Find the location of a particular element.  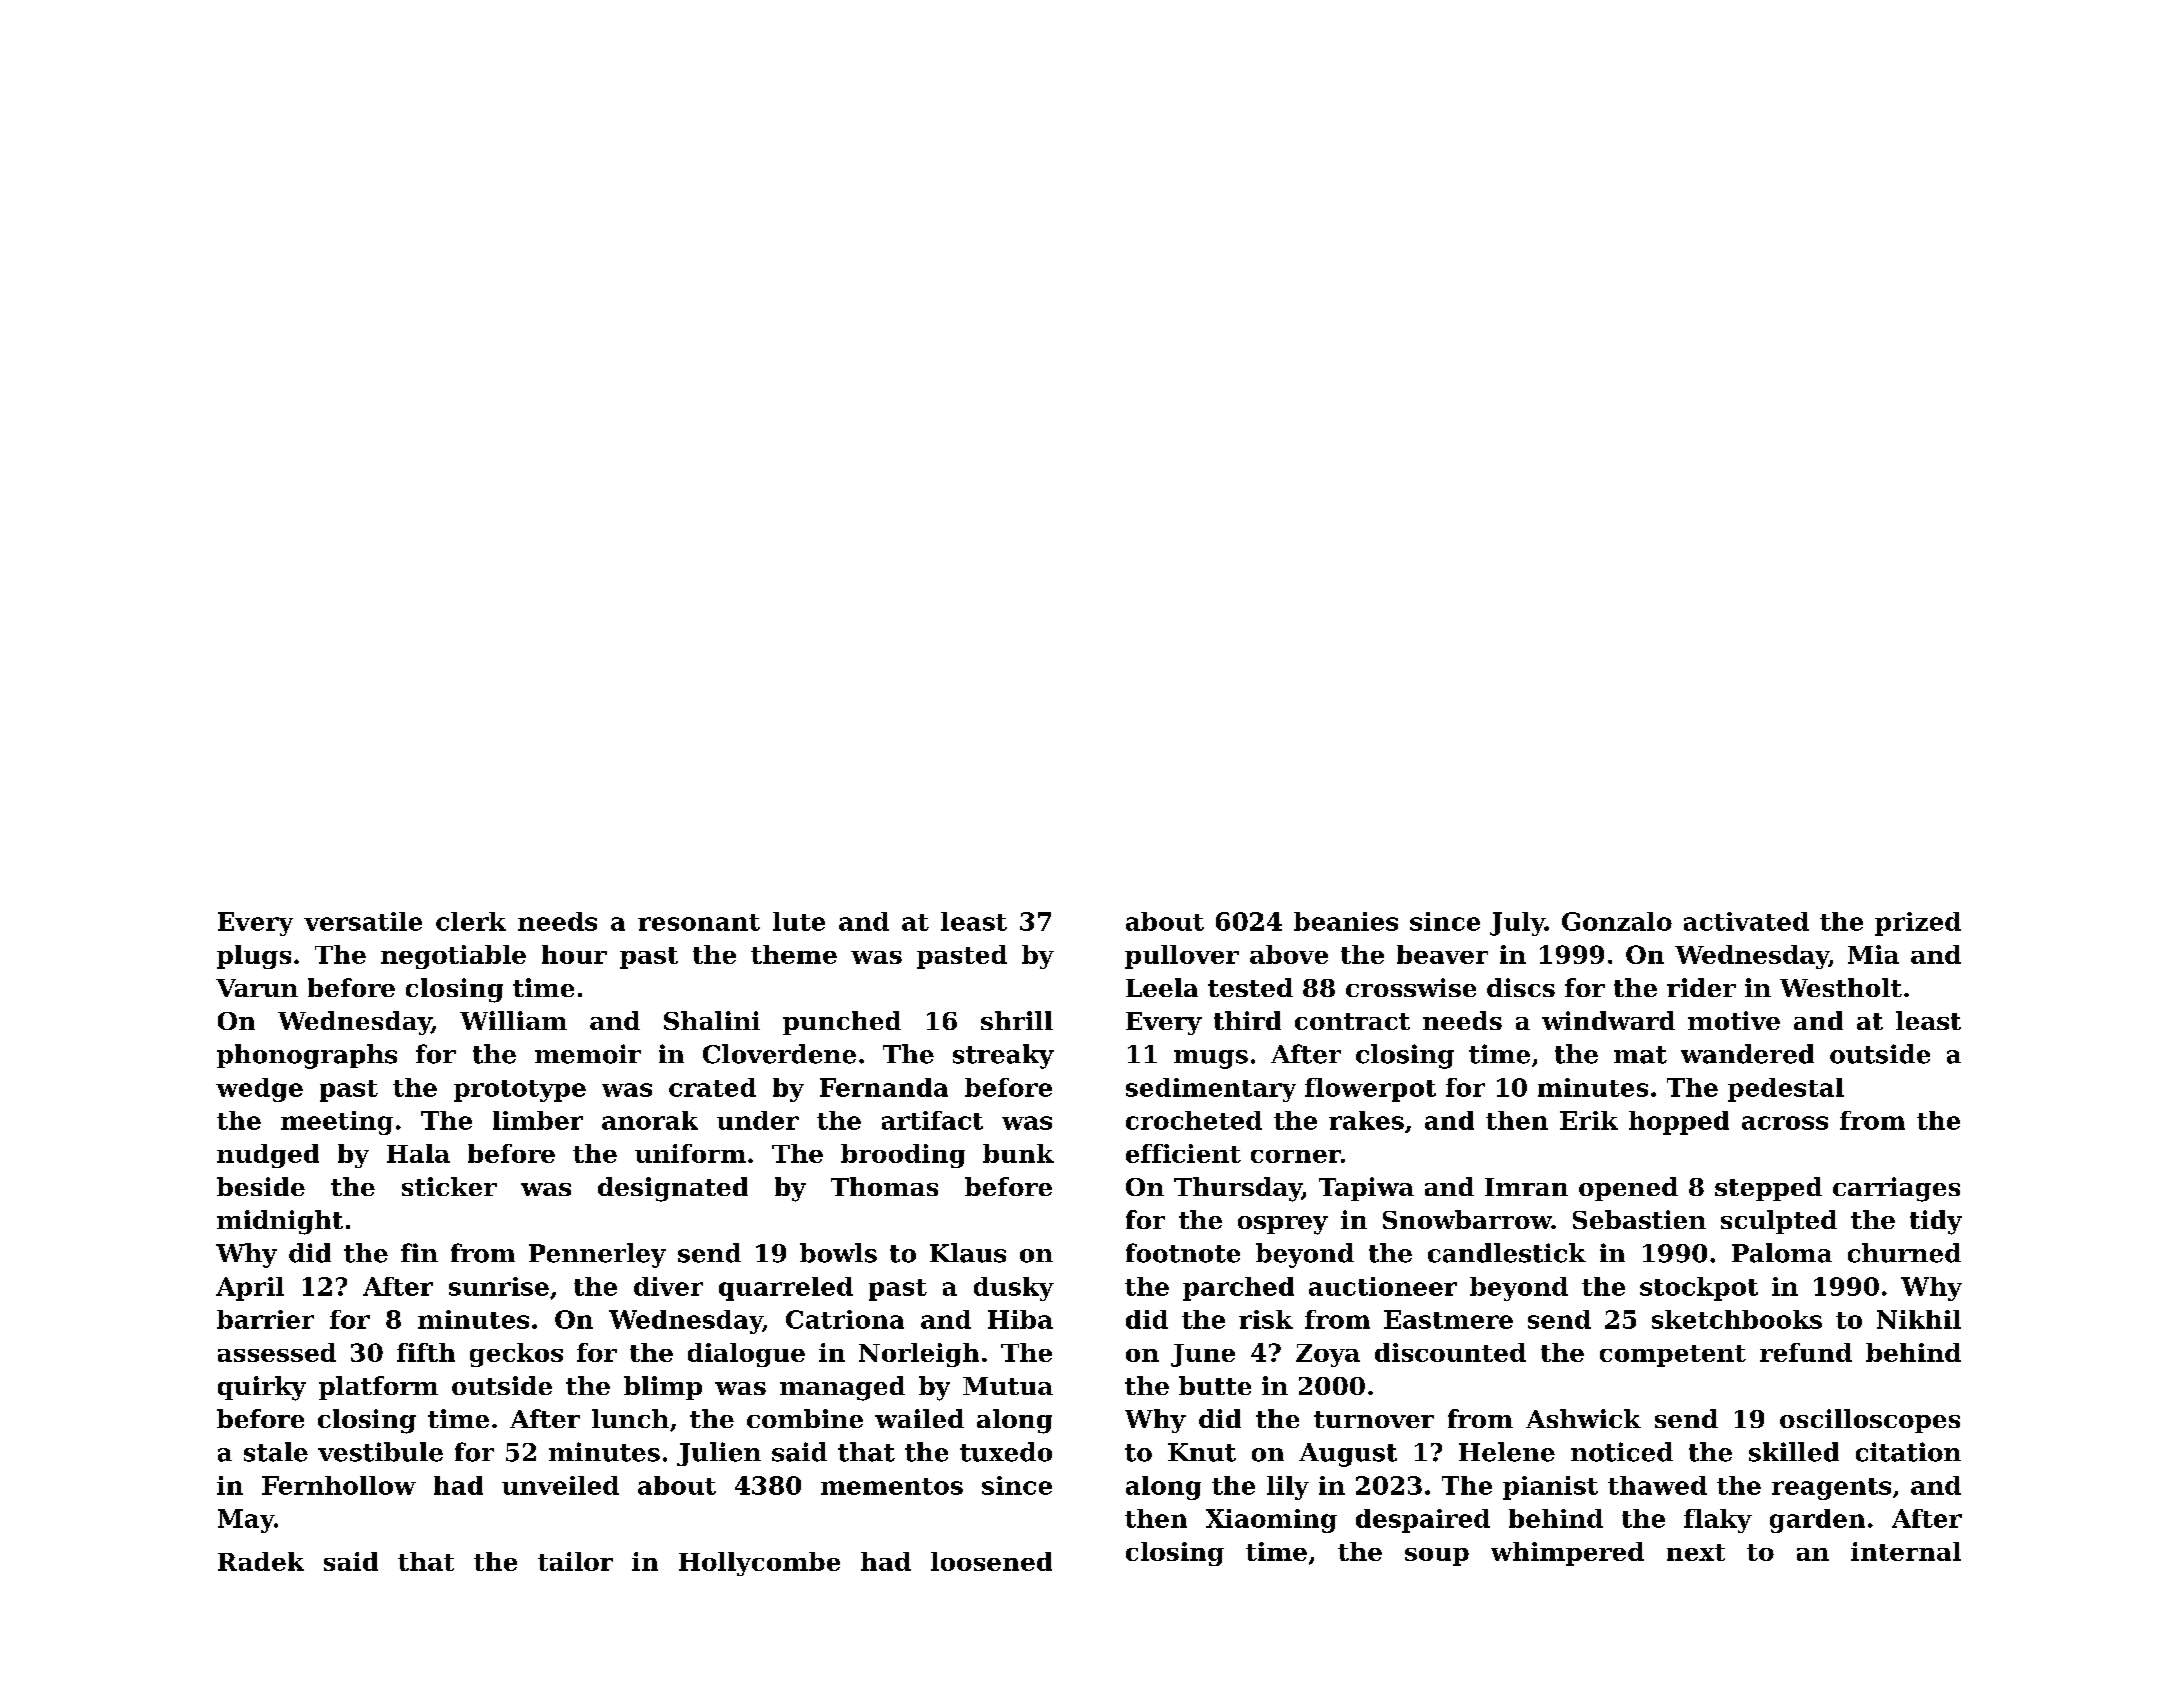

stockpot is located at coordinates (1699, 1289).
